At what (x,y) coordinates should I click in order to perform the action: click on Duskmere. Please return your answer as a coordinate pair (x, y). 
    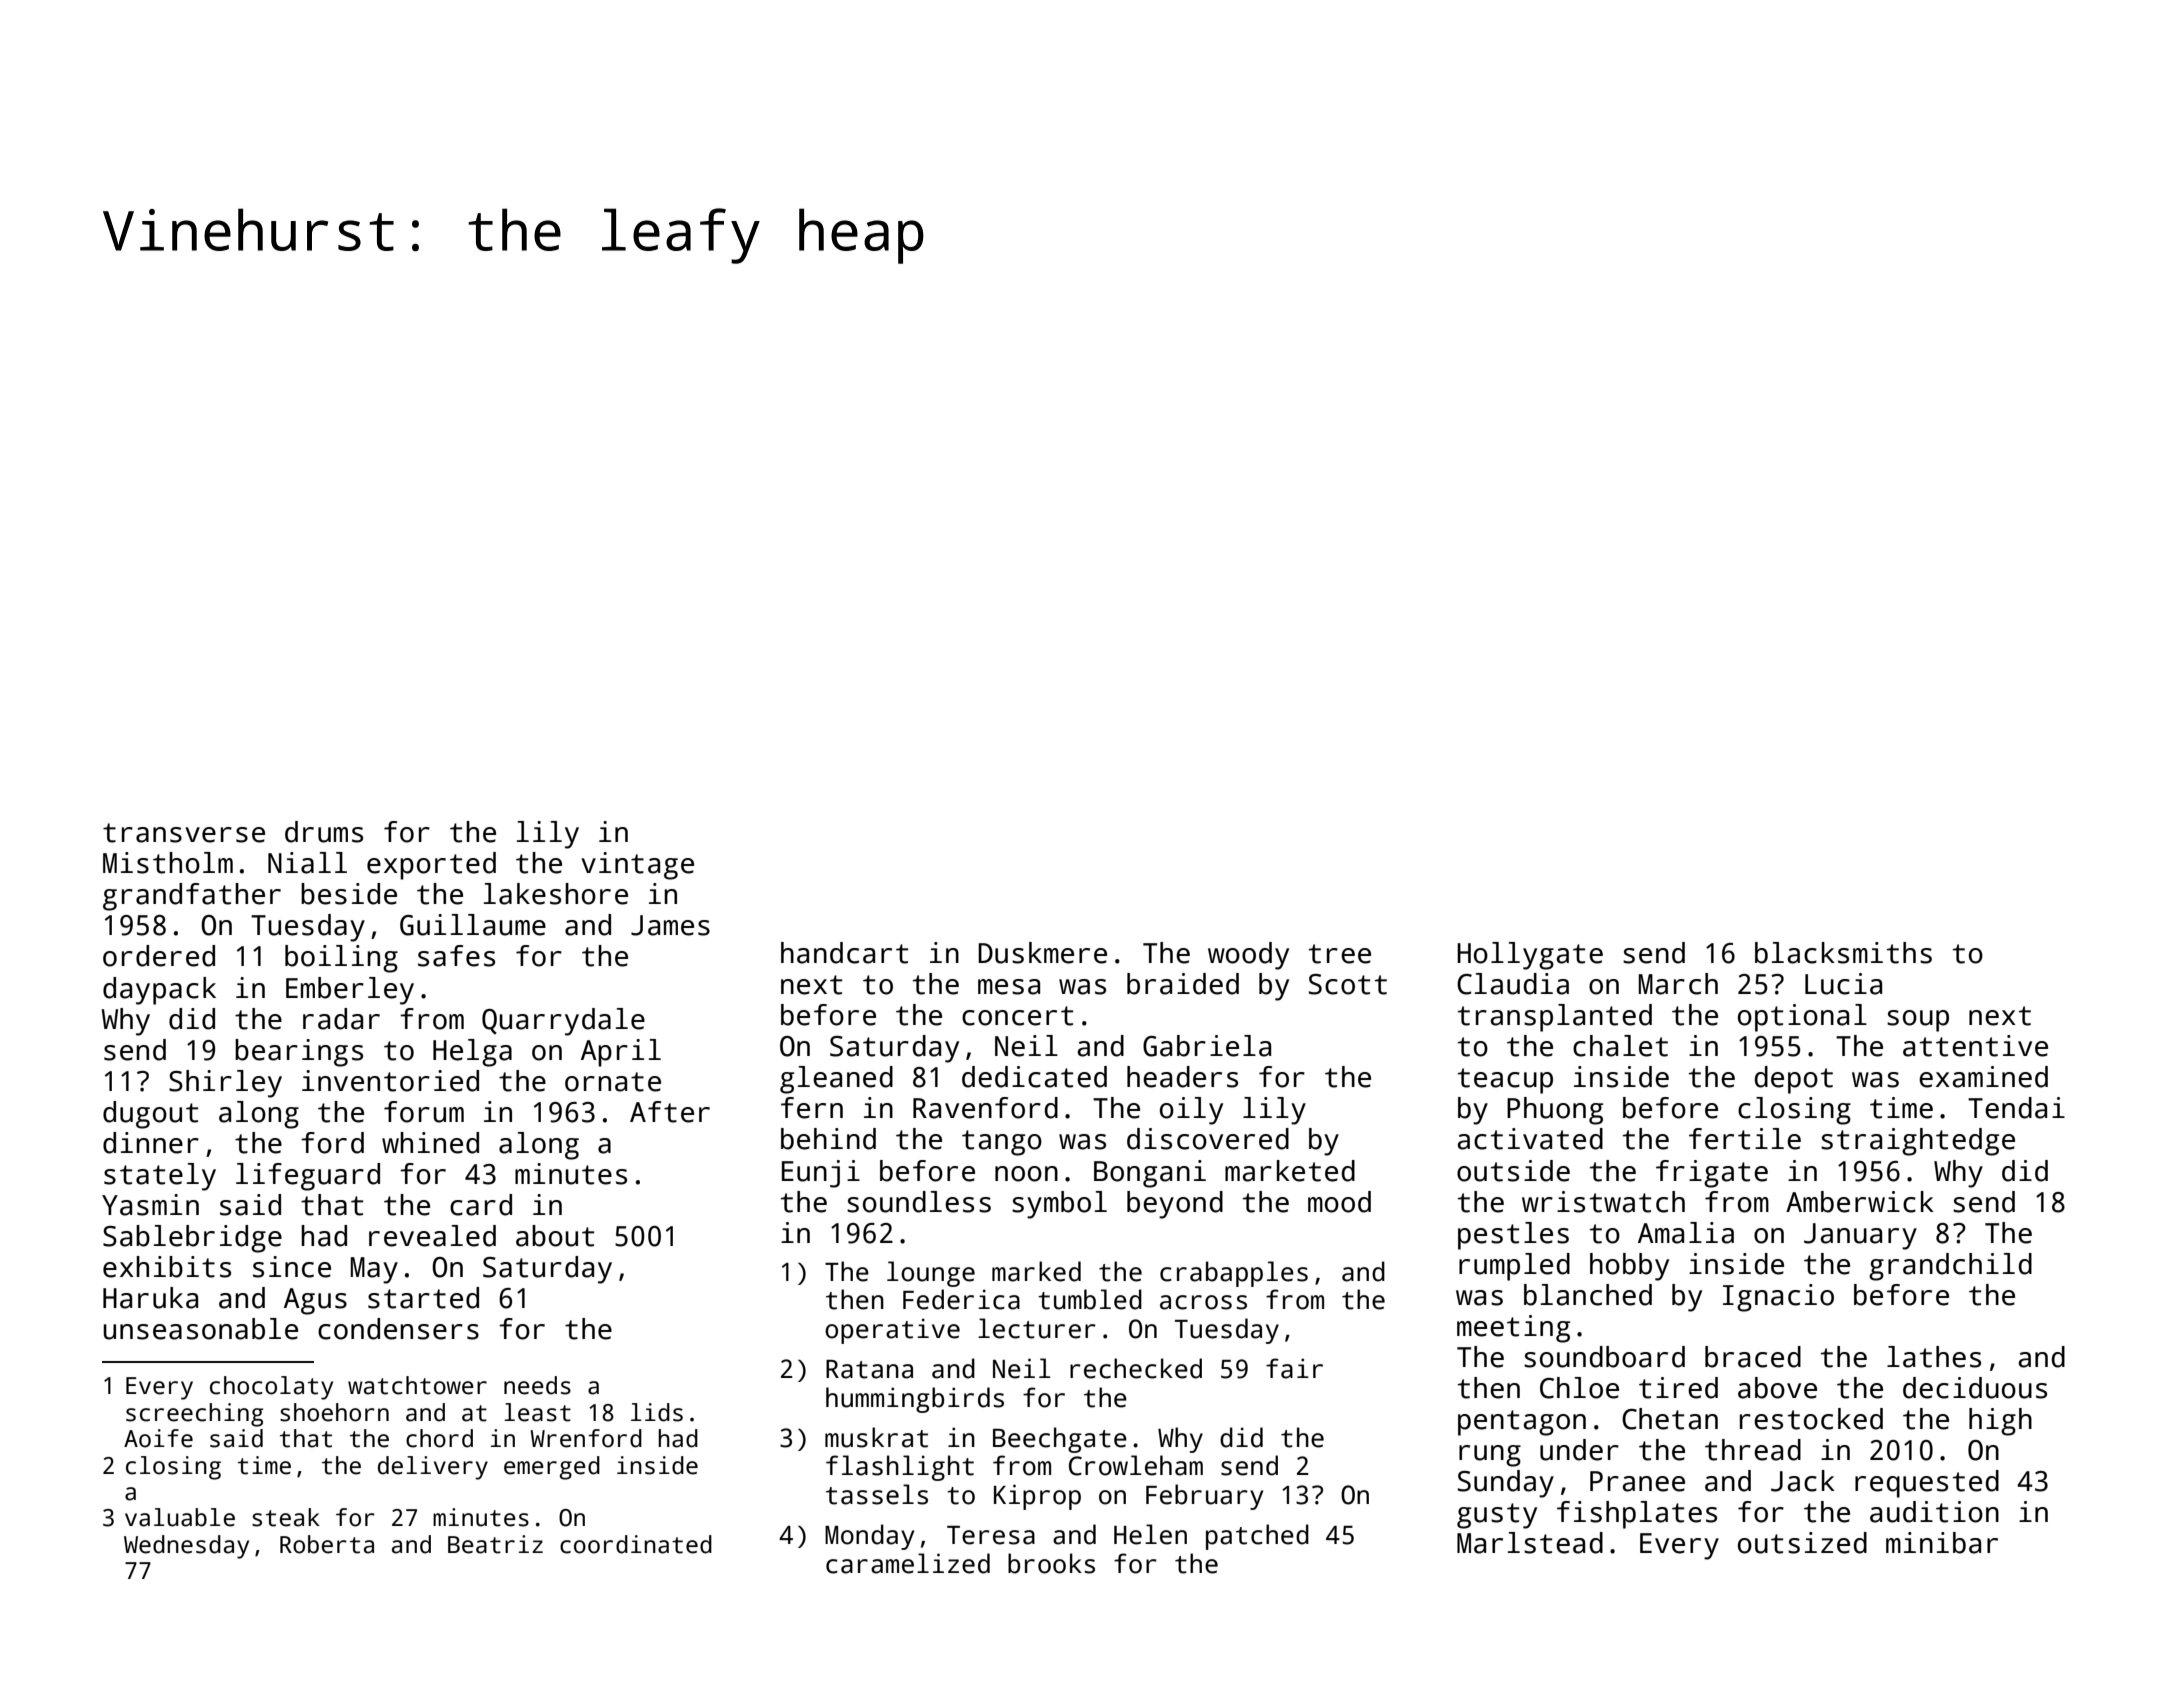
    Looking at the image, I should click on (1042, 953).
